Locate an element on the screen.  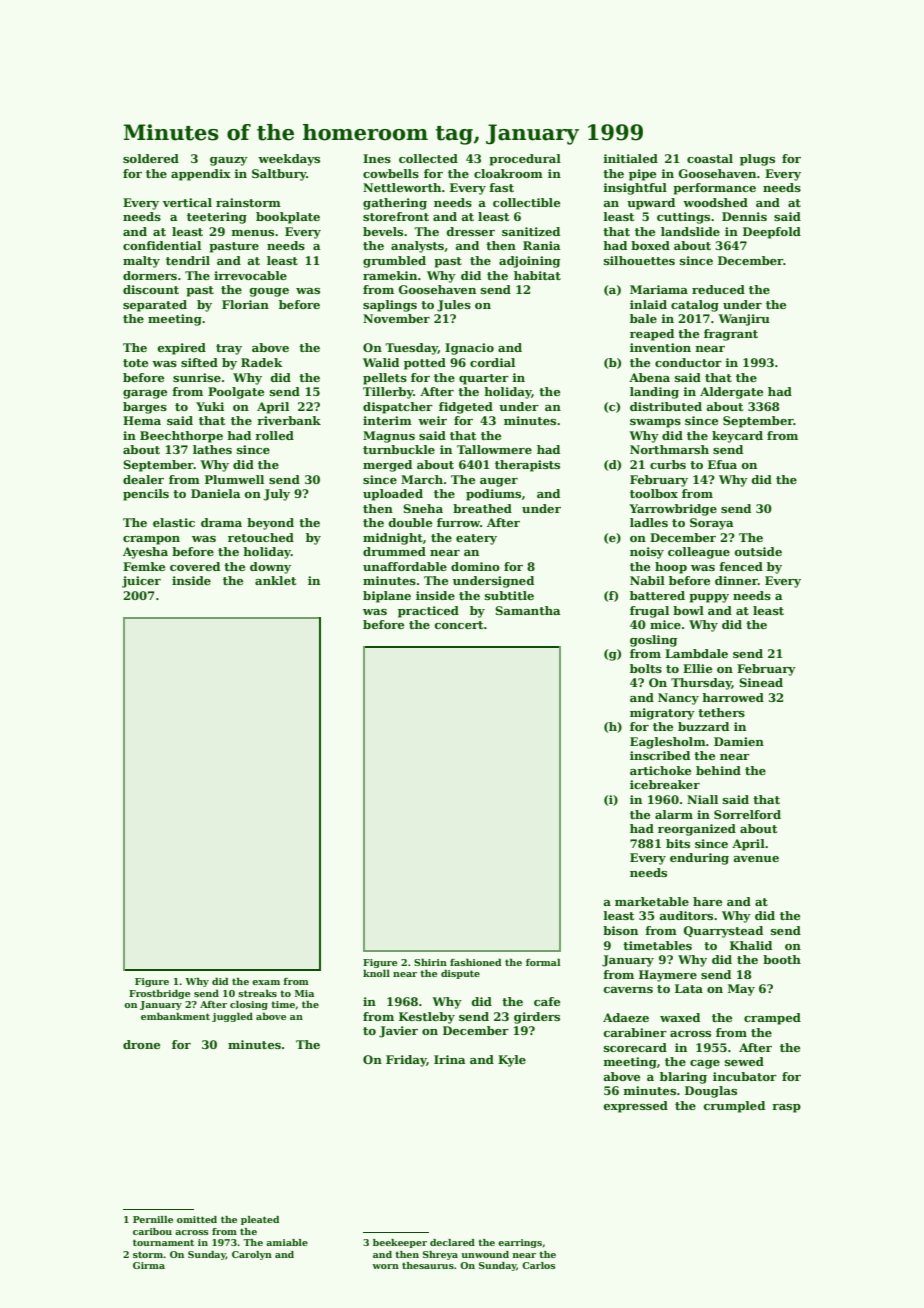
earrings is located at coordinates (520, 1243).
